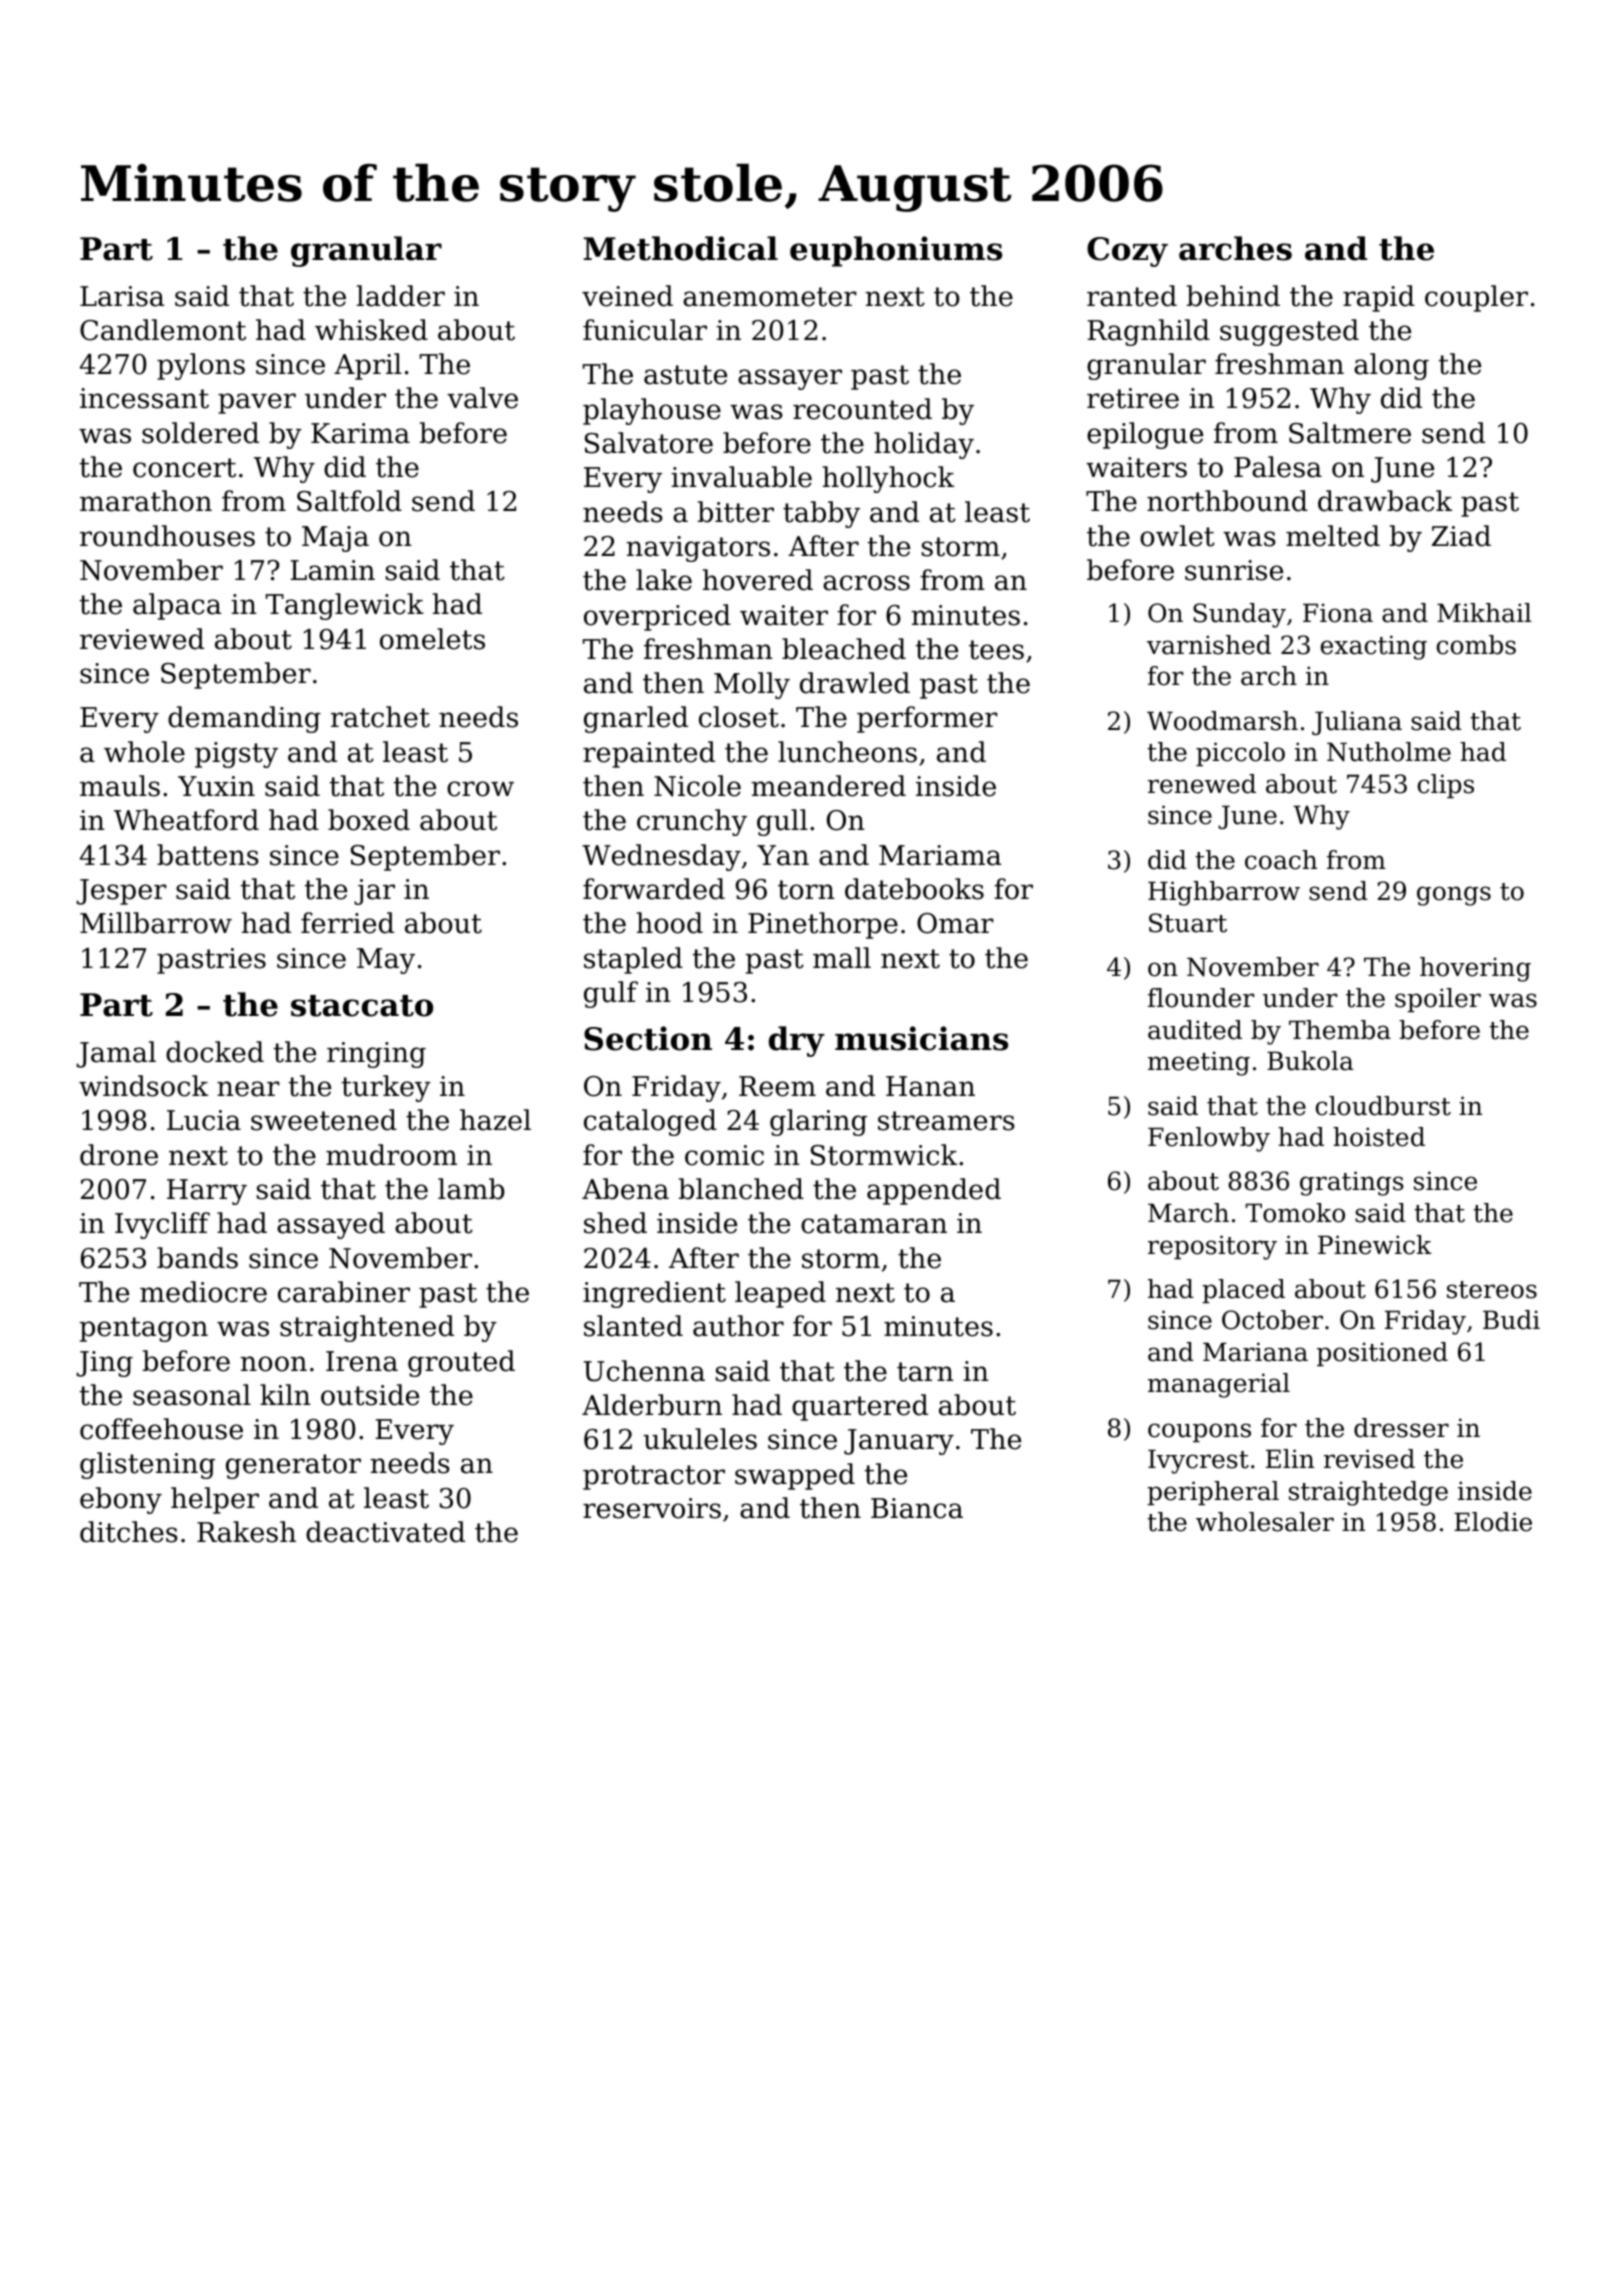  I want to click on piccolo, so click(1240, 754).
